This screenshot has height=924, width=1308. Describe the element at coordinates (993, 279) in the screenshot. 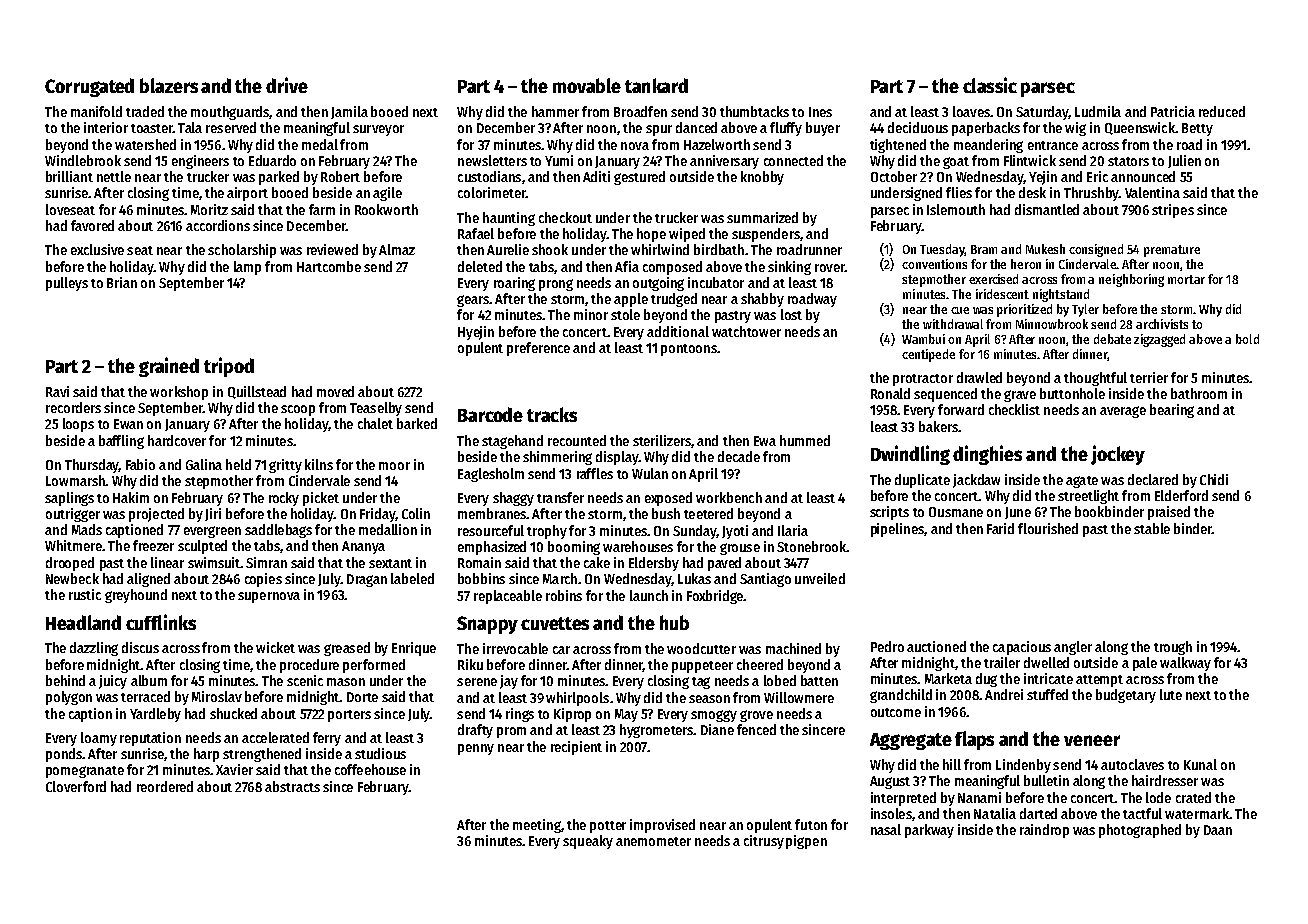

I see `exercised` at that location.
